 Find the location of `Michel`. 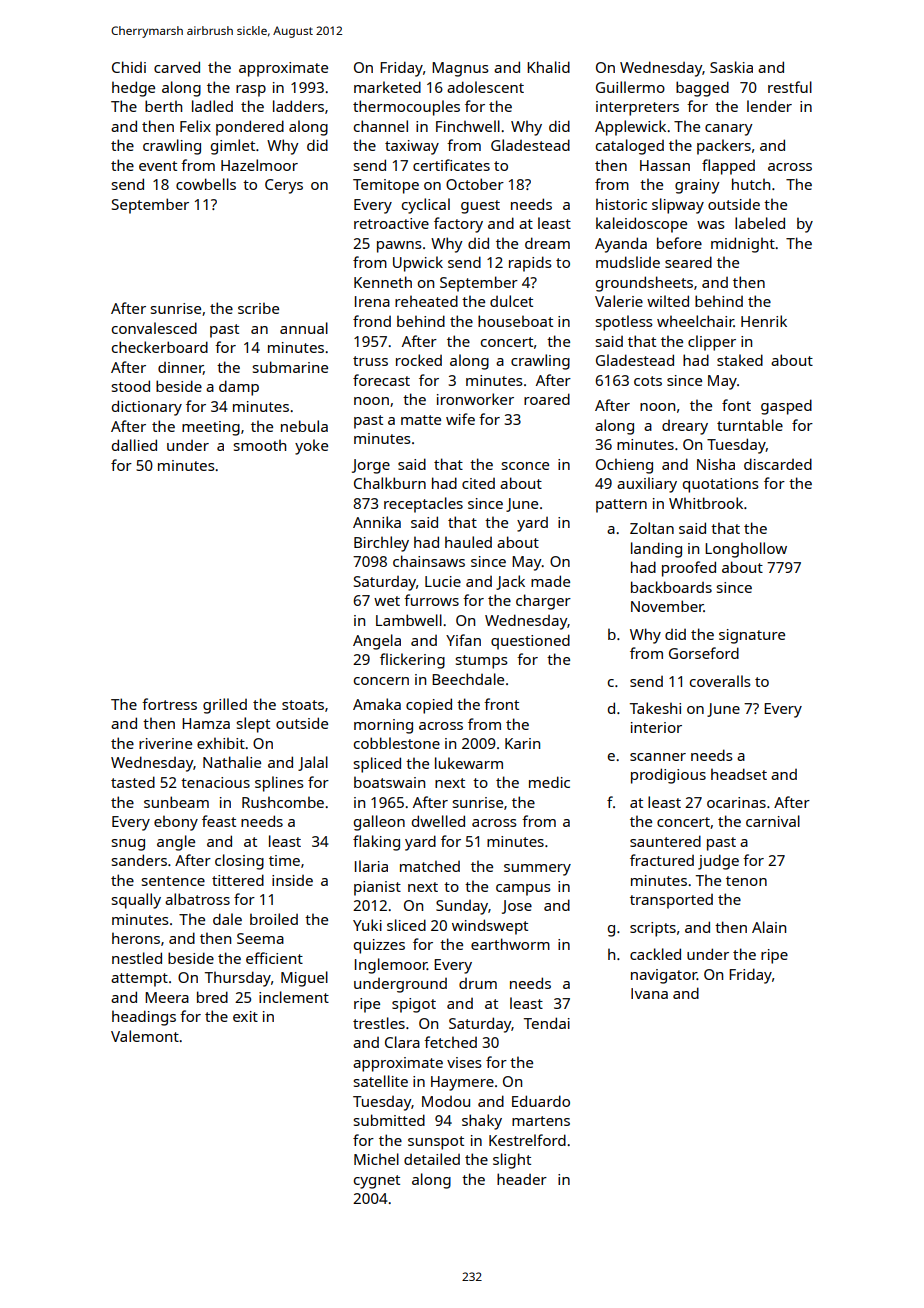

Michel is located at coordinates (376, 1159).
